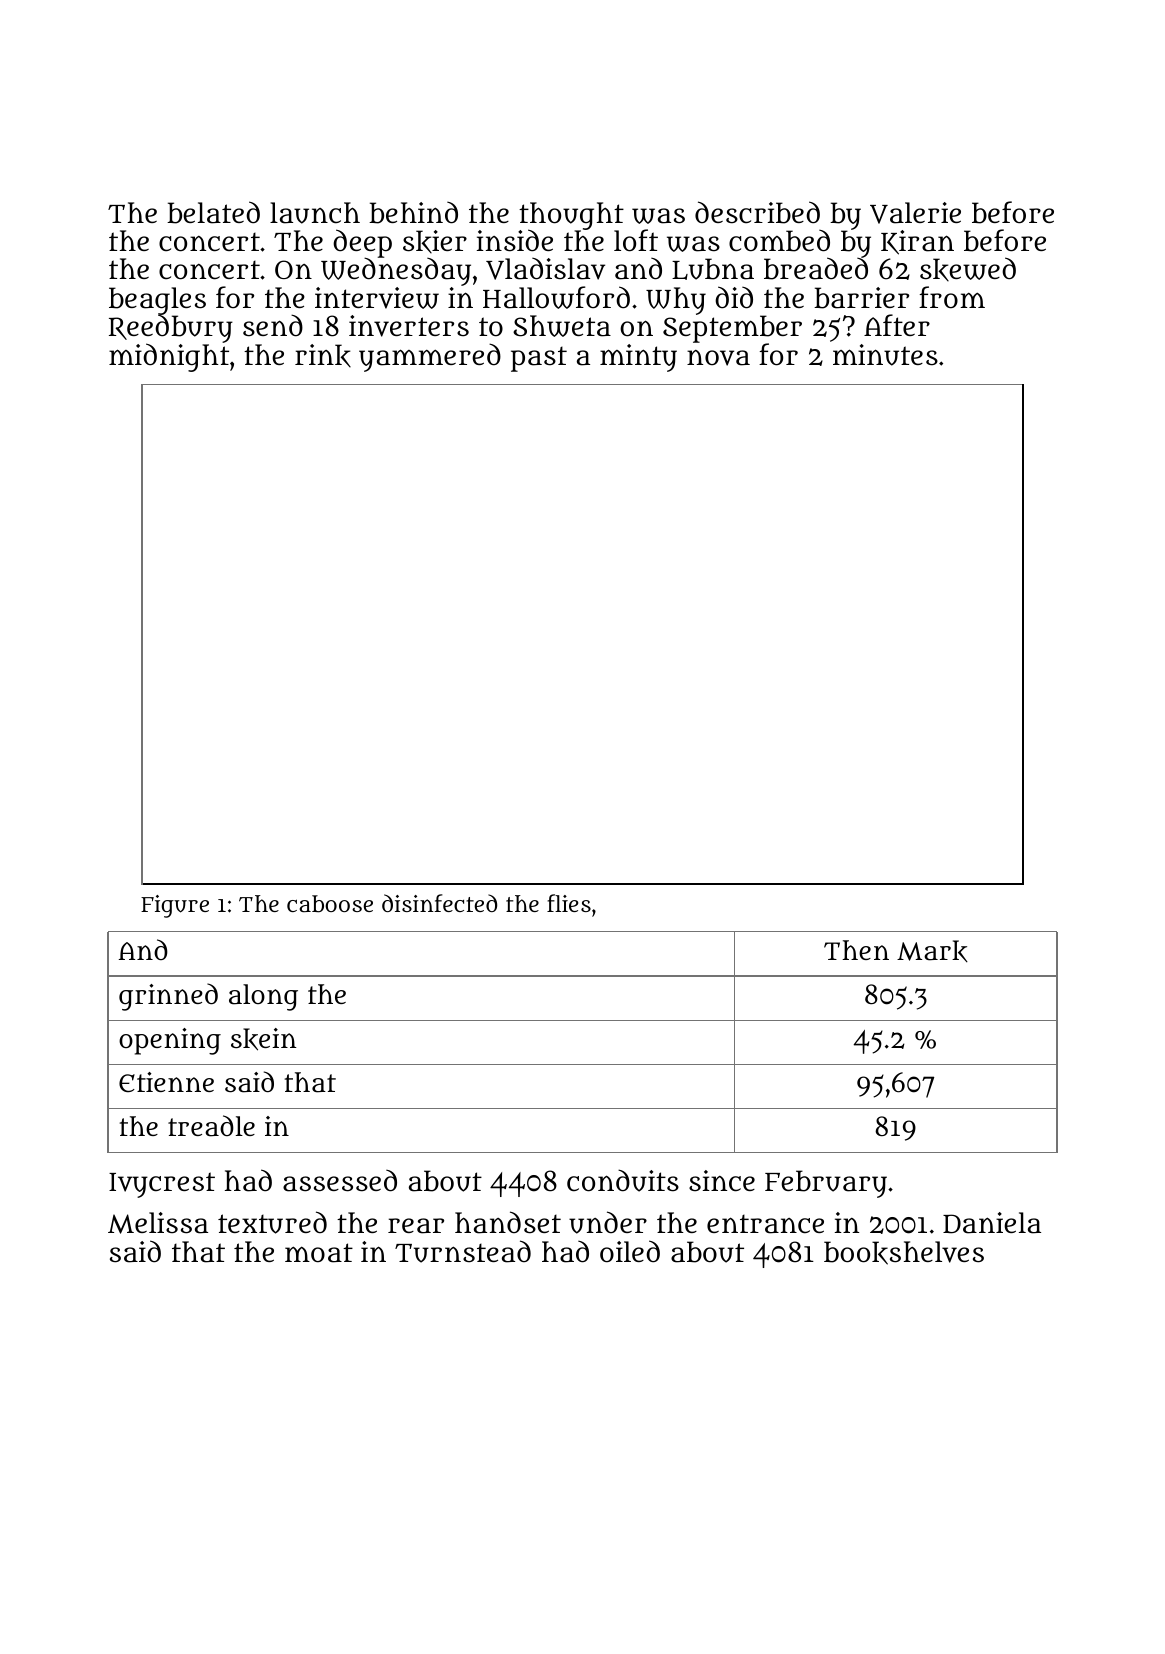 This screenshot has height=1654, width=1165. Describe the element at coordinates (319, 1253) in the screenshot. I see `moat` at that location.
